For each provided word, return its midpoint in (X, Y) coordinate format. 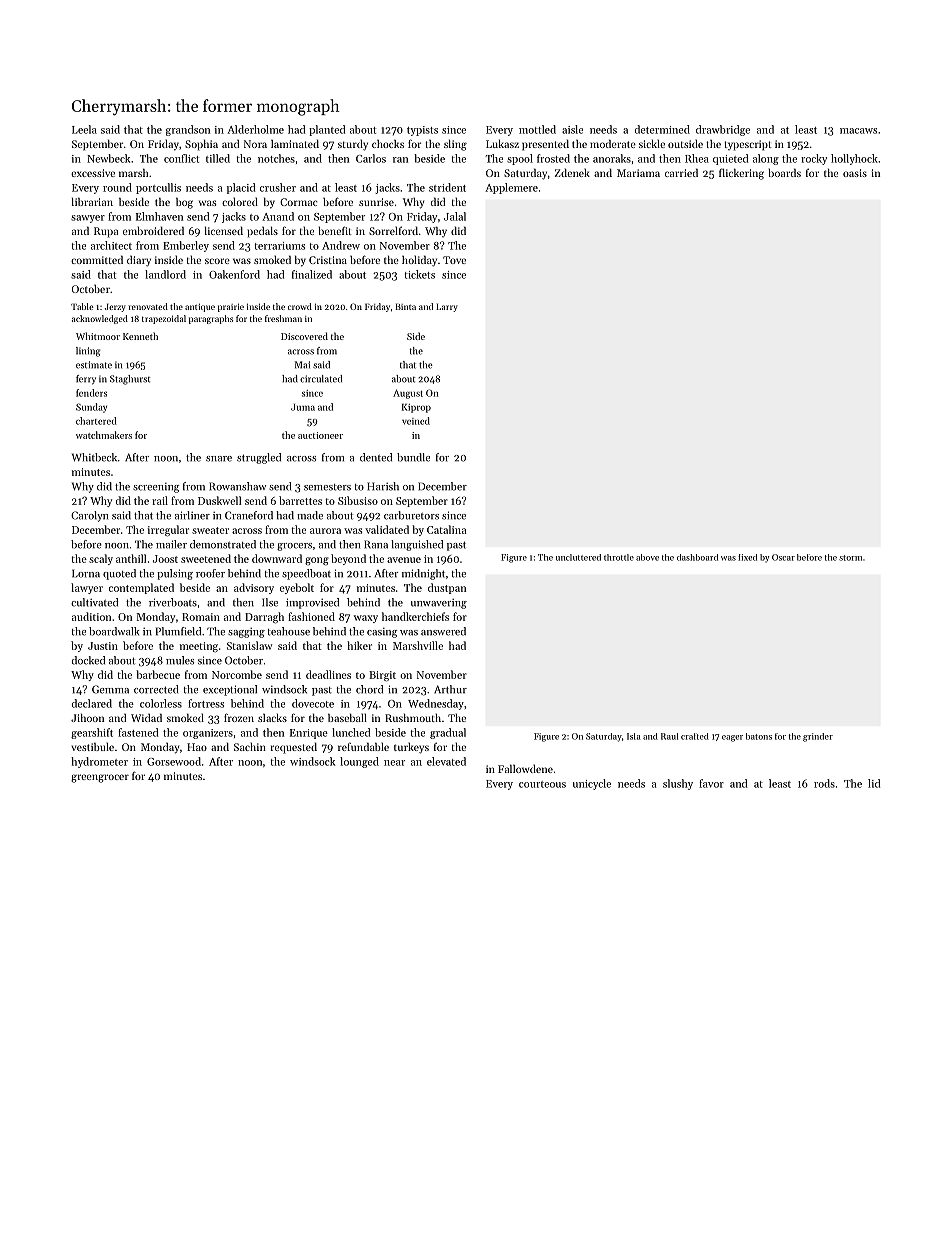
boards (784, 172)
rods (824, 783)
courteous (542, 784)
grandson (188, 130)
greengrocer (100, 778)
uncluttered (578, 557)
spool (520, 159)
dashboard (697, 557)
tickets (419, 274)
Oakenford (234, 274)
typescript (748, 145)
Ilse (270, 602)
